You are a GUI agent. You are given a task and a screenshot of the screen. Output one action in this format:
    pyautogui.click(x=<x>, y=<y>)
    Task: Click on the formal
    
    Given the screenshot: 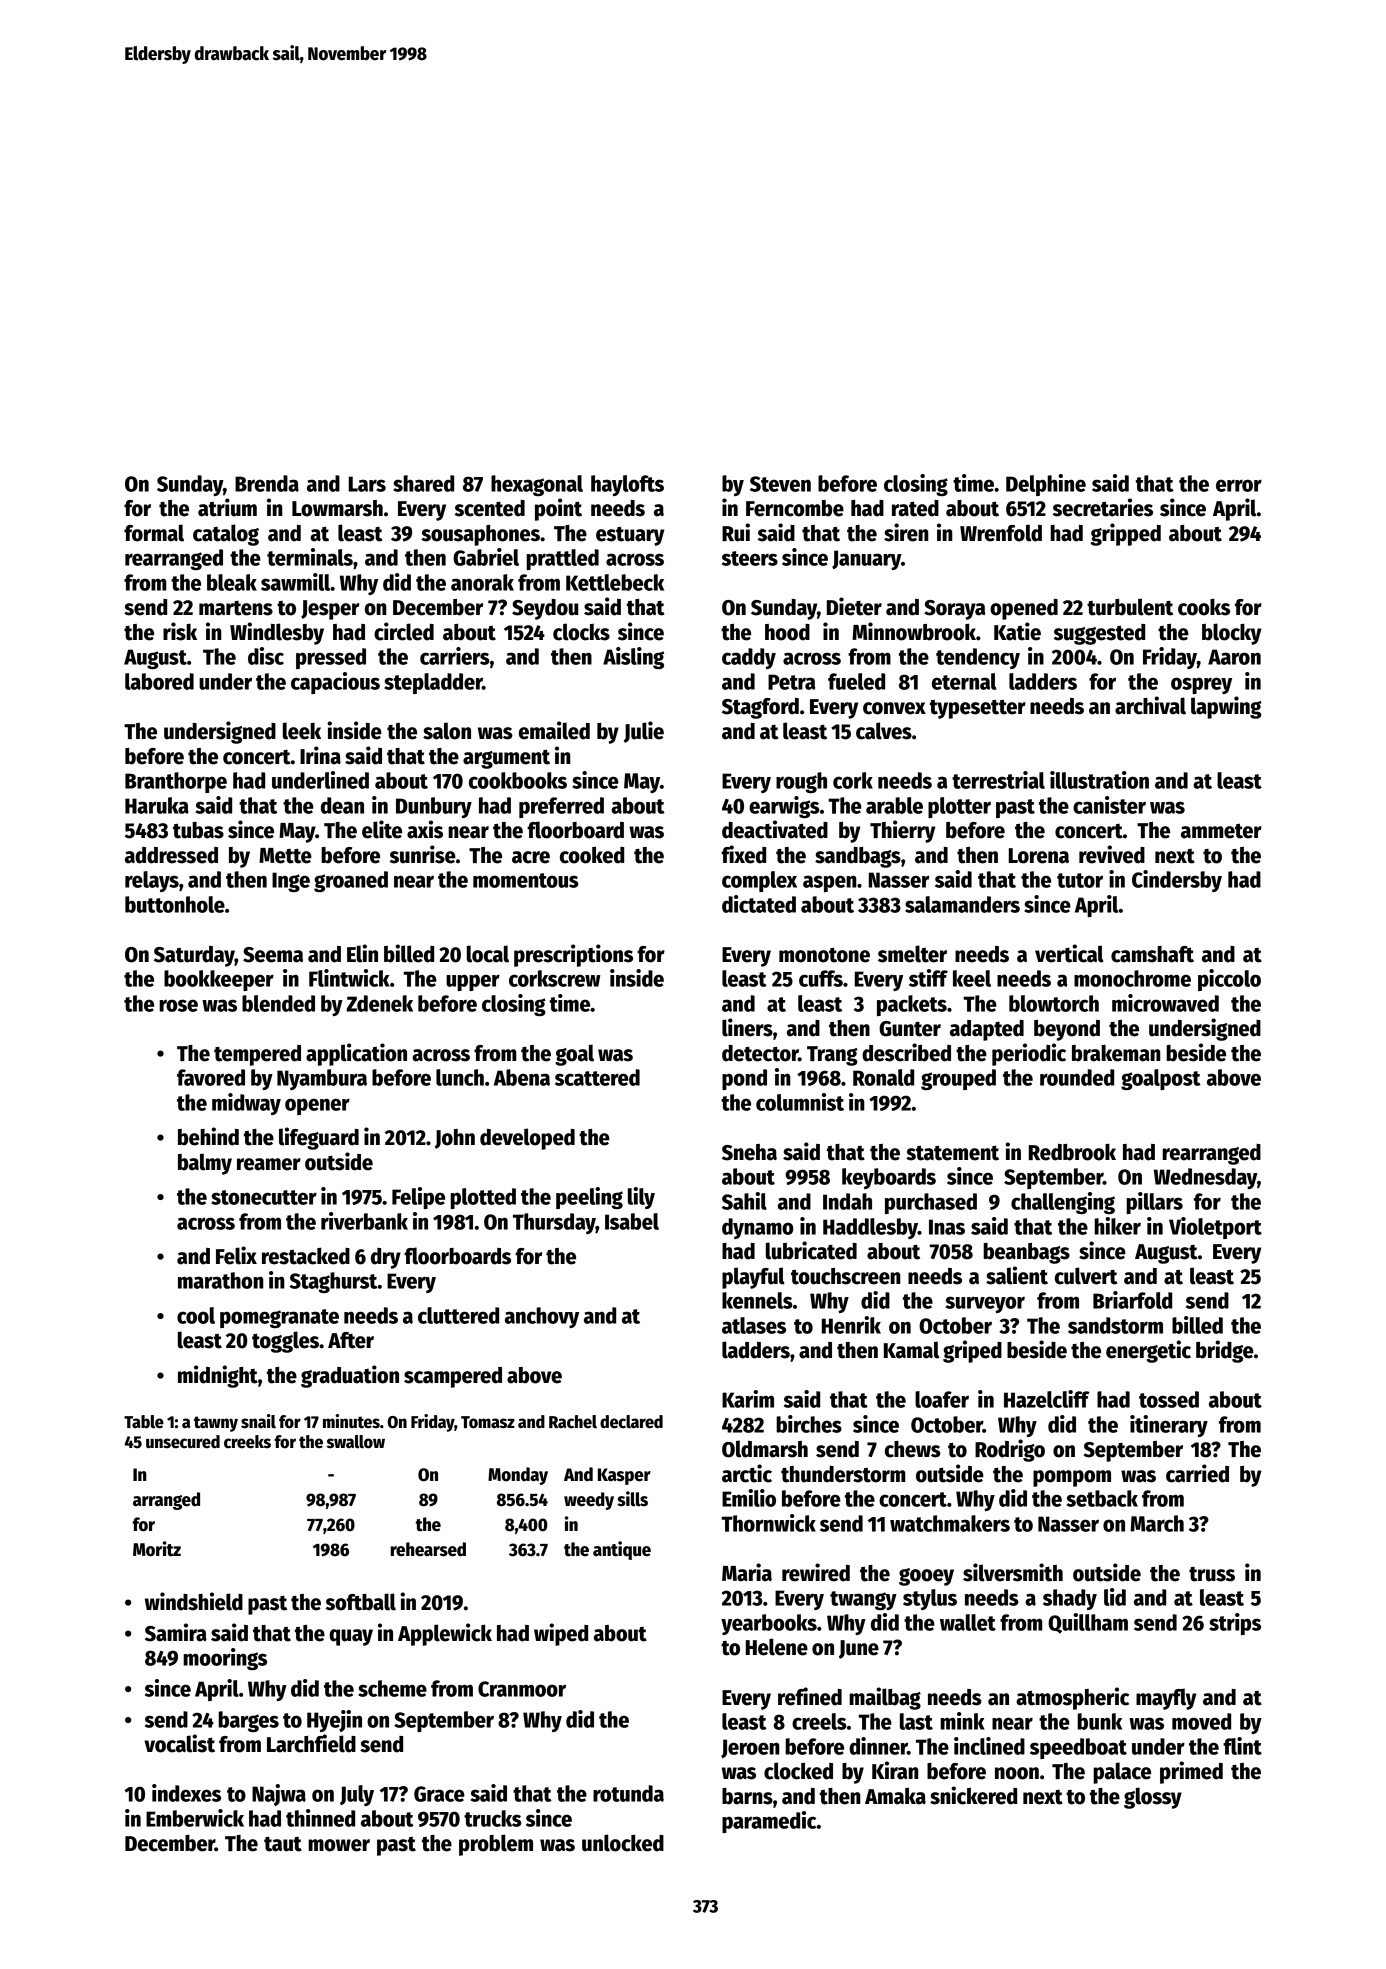 What is the action you would take?
    pyautogui.click(x=154, y=533)
